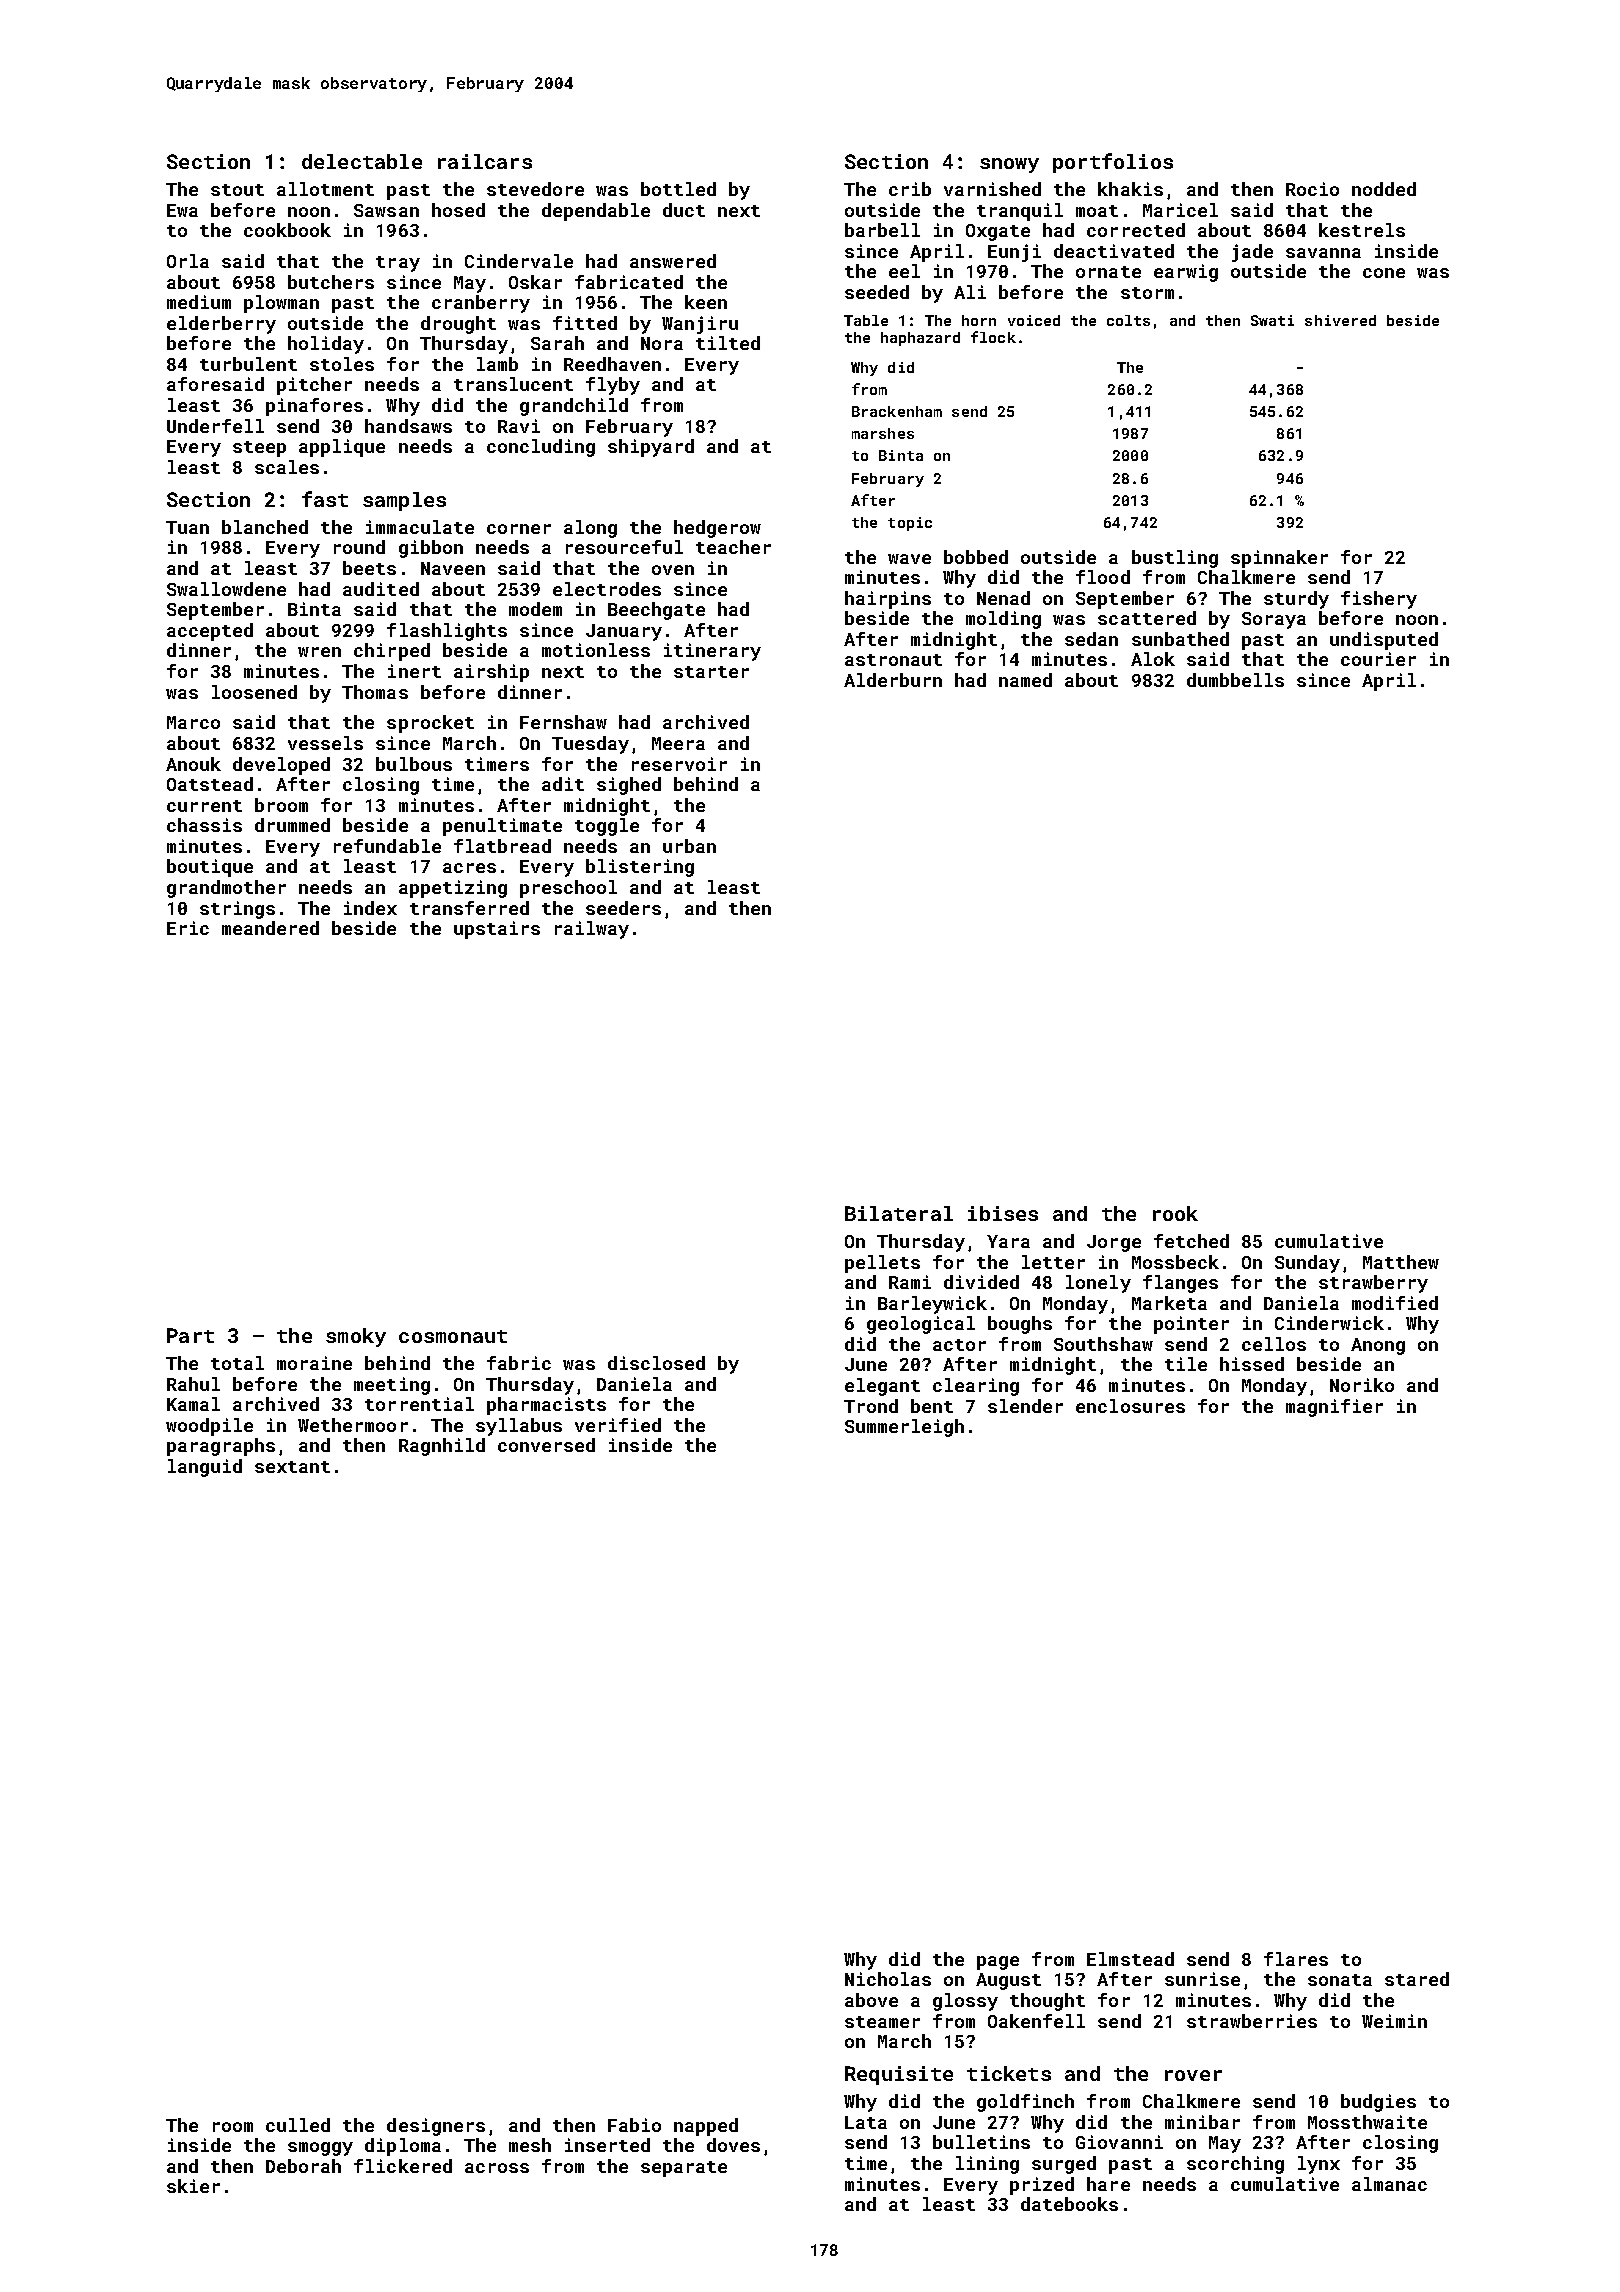 The image size is (1620, 2292). What do you see at coordinates (678, 189) in the screenshot?
I see `bottled` at bounding box center [678, 189].
